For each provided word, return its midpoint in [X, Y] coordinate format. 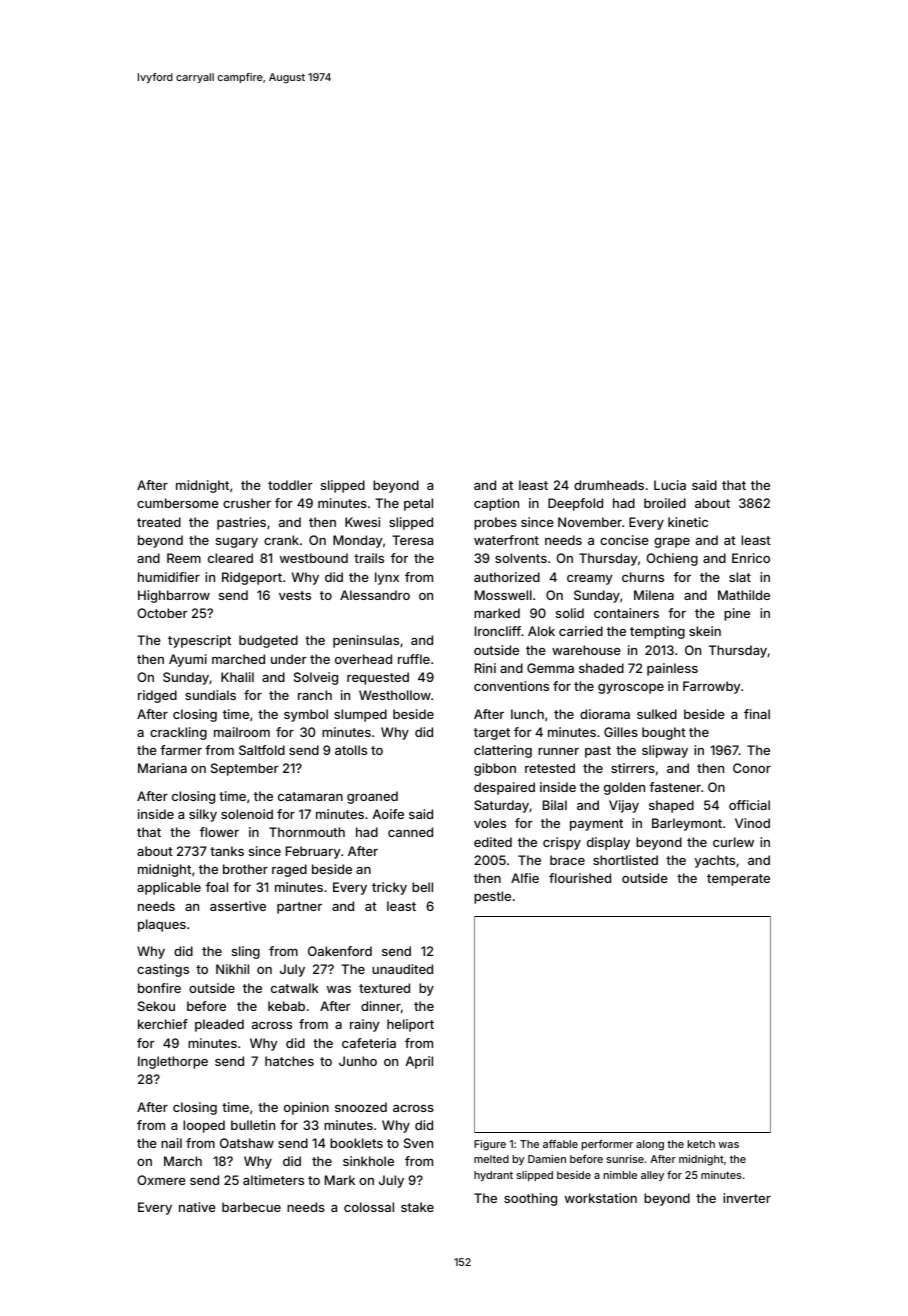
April [419, 1062]
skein [705, 631]
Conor [752, 768]
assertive [238, 906]
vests [295, 595]
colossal [369, 1207]
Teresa [412, 540]
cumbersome [178, 503]
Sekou [156, 1006]
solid [570, 613]
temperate [738, 880]
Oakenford [340, 951]
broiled [665, 503]
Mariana [162, 768]
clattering [503, 751]
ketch [701, 1144]
